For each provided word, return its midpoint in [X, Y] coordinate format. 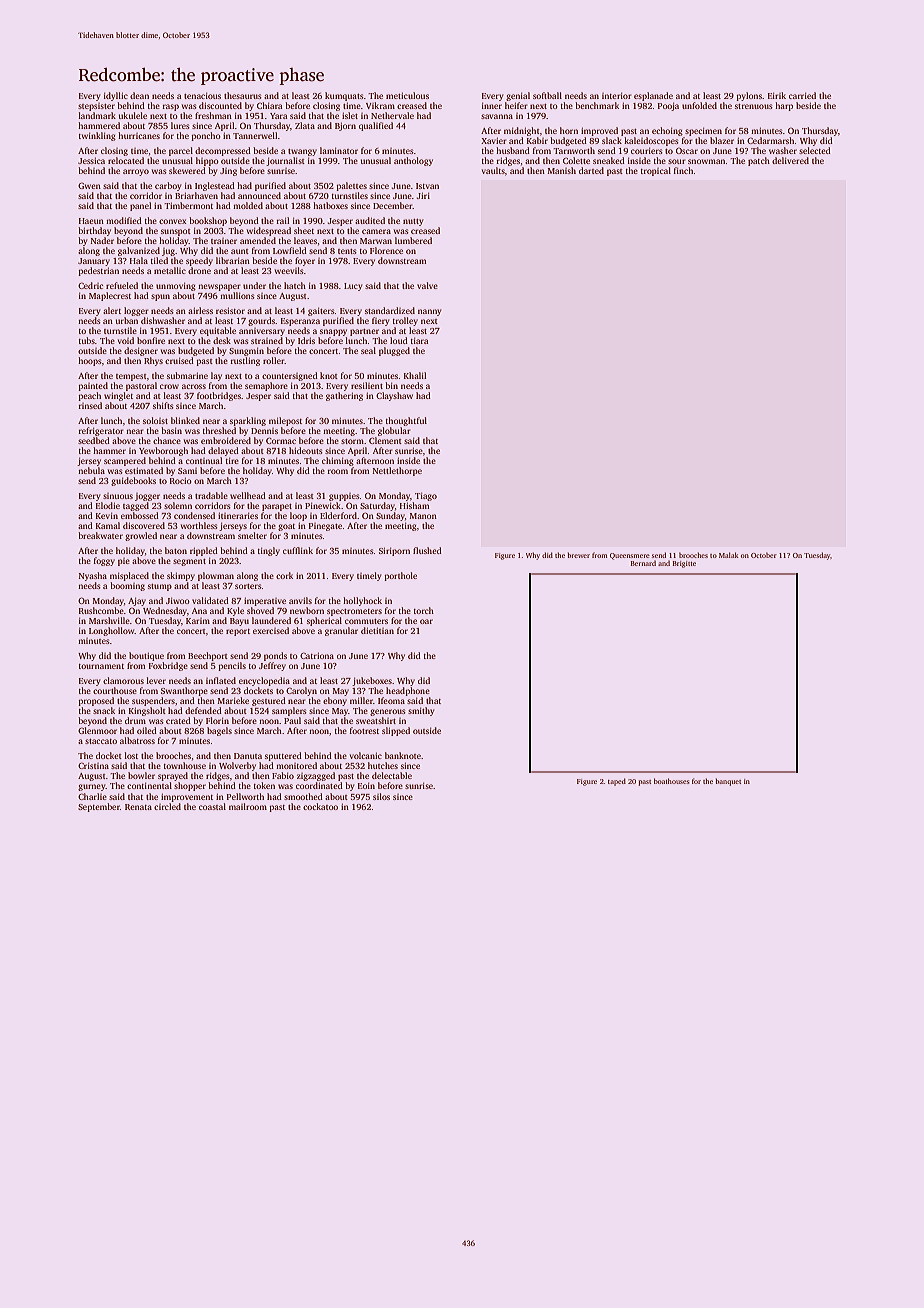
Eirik [777, 95]
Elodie [108, 505]
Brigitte [684, 564]
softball [547, 95]
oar [426, 621]
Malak [729, 555]
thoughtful [406, 421]
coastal [212, 806]
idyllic [116, 96]
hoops [90, 361]
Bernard [643, 563]
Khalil [415, 375]
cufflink [298, 550]
